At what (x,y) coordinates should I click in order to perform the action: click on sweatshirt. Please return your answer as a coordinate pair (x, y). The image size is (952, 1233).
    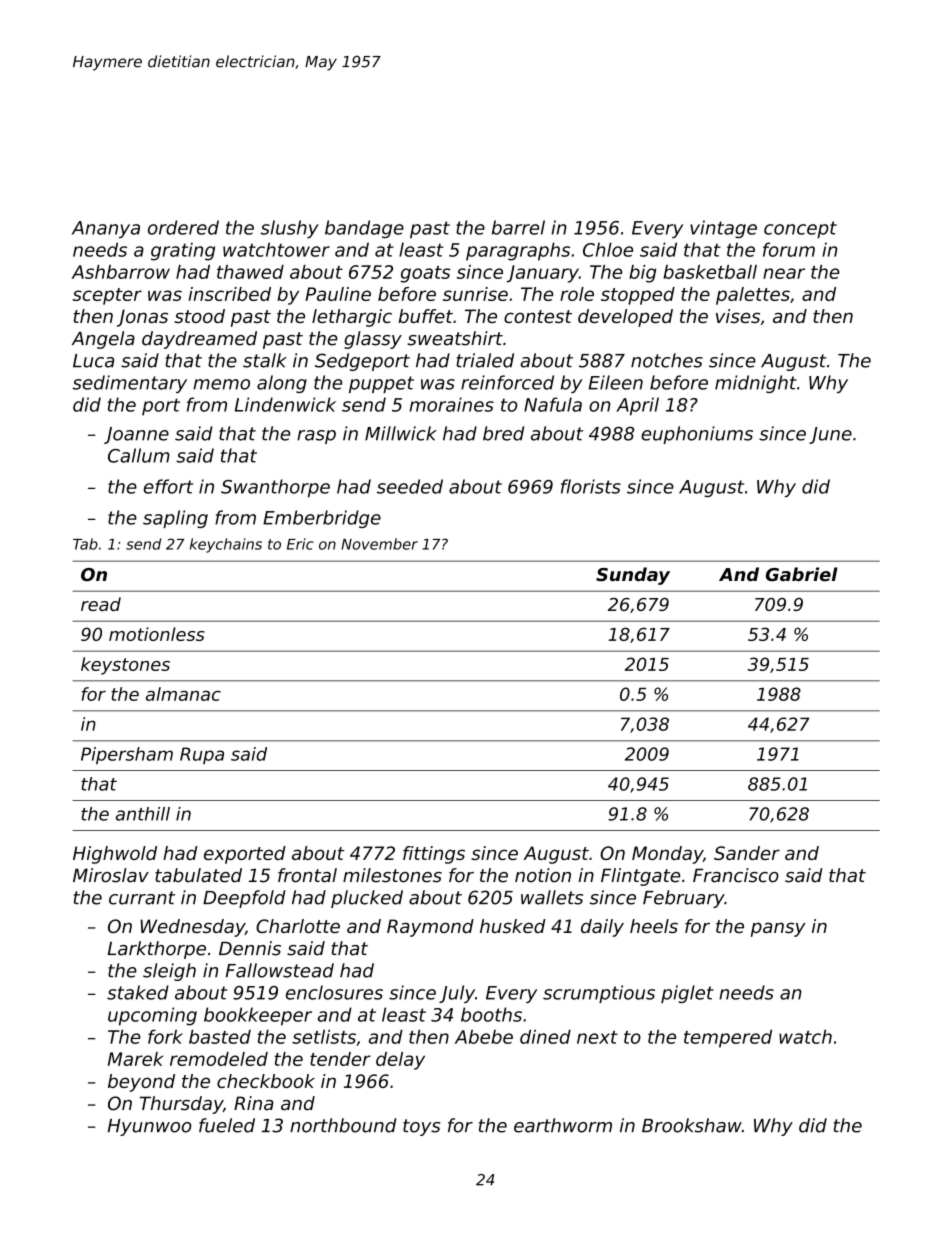
    Looking at the image, I should click on (455, 338).
